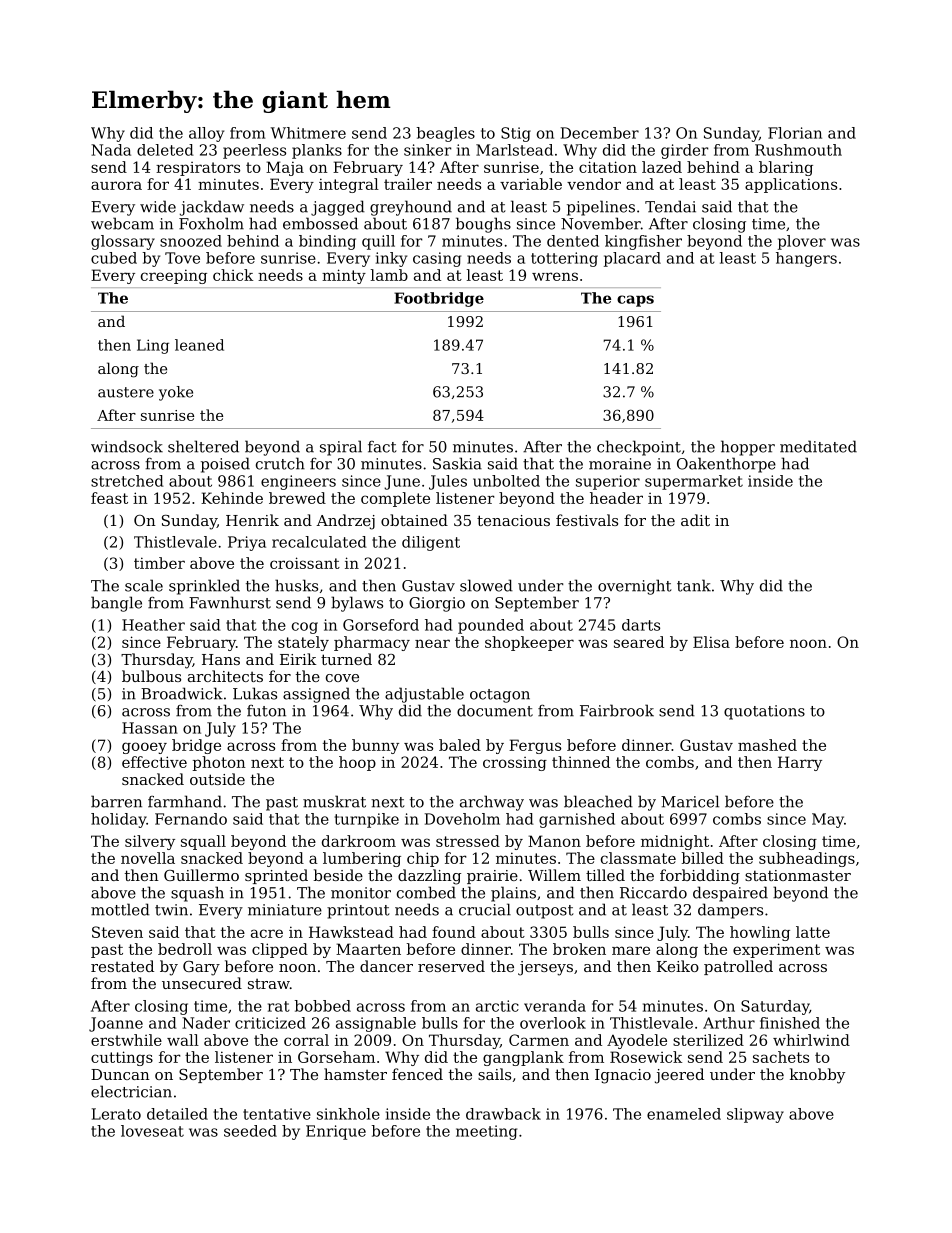 The width and height of the screenshot is (952, 1233). Describe the element at coordinates (516, 134) in the screenshot. I see `Stig` at that location.
